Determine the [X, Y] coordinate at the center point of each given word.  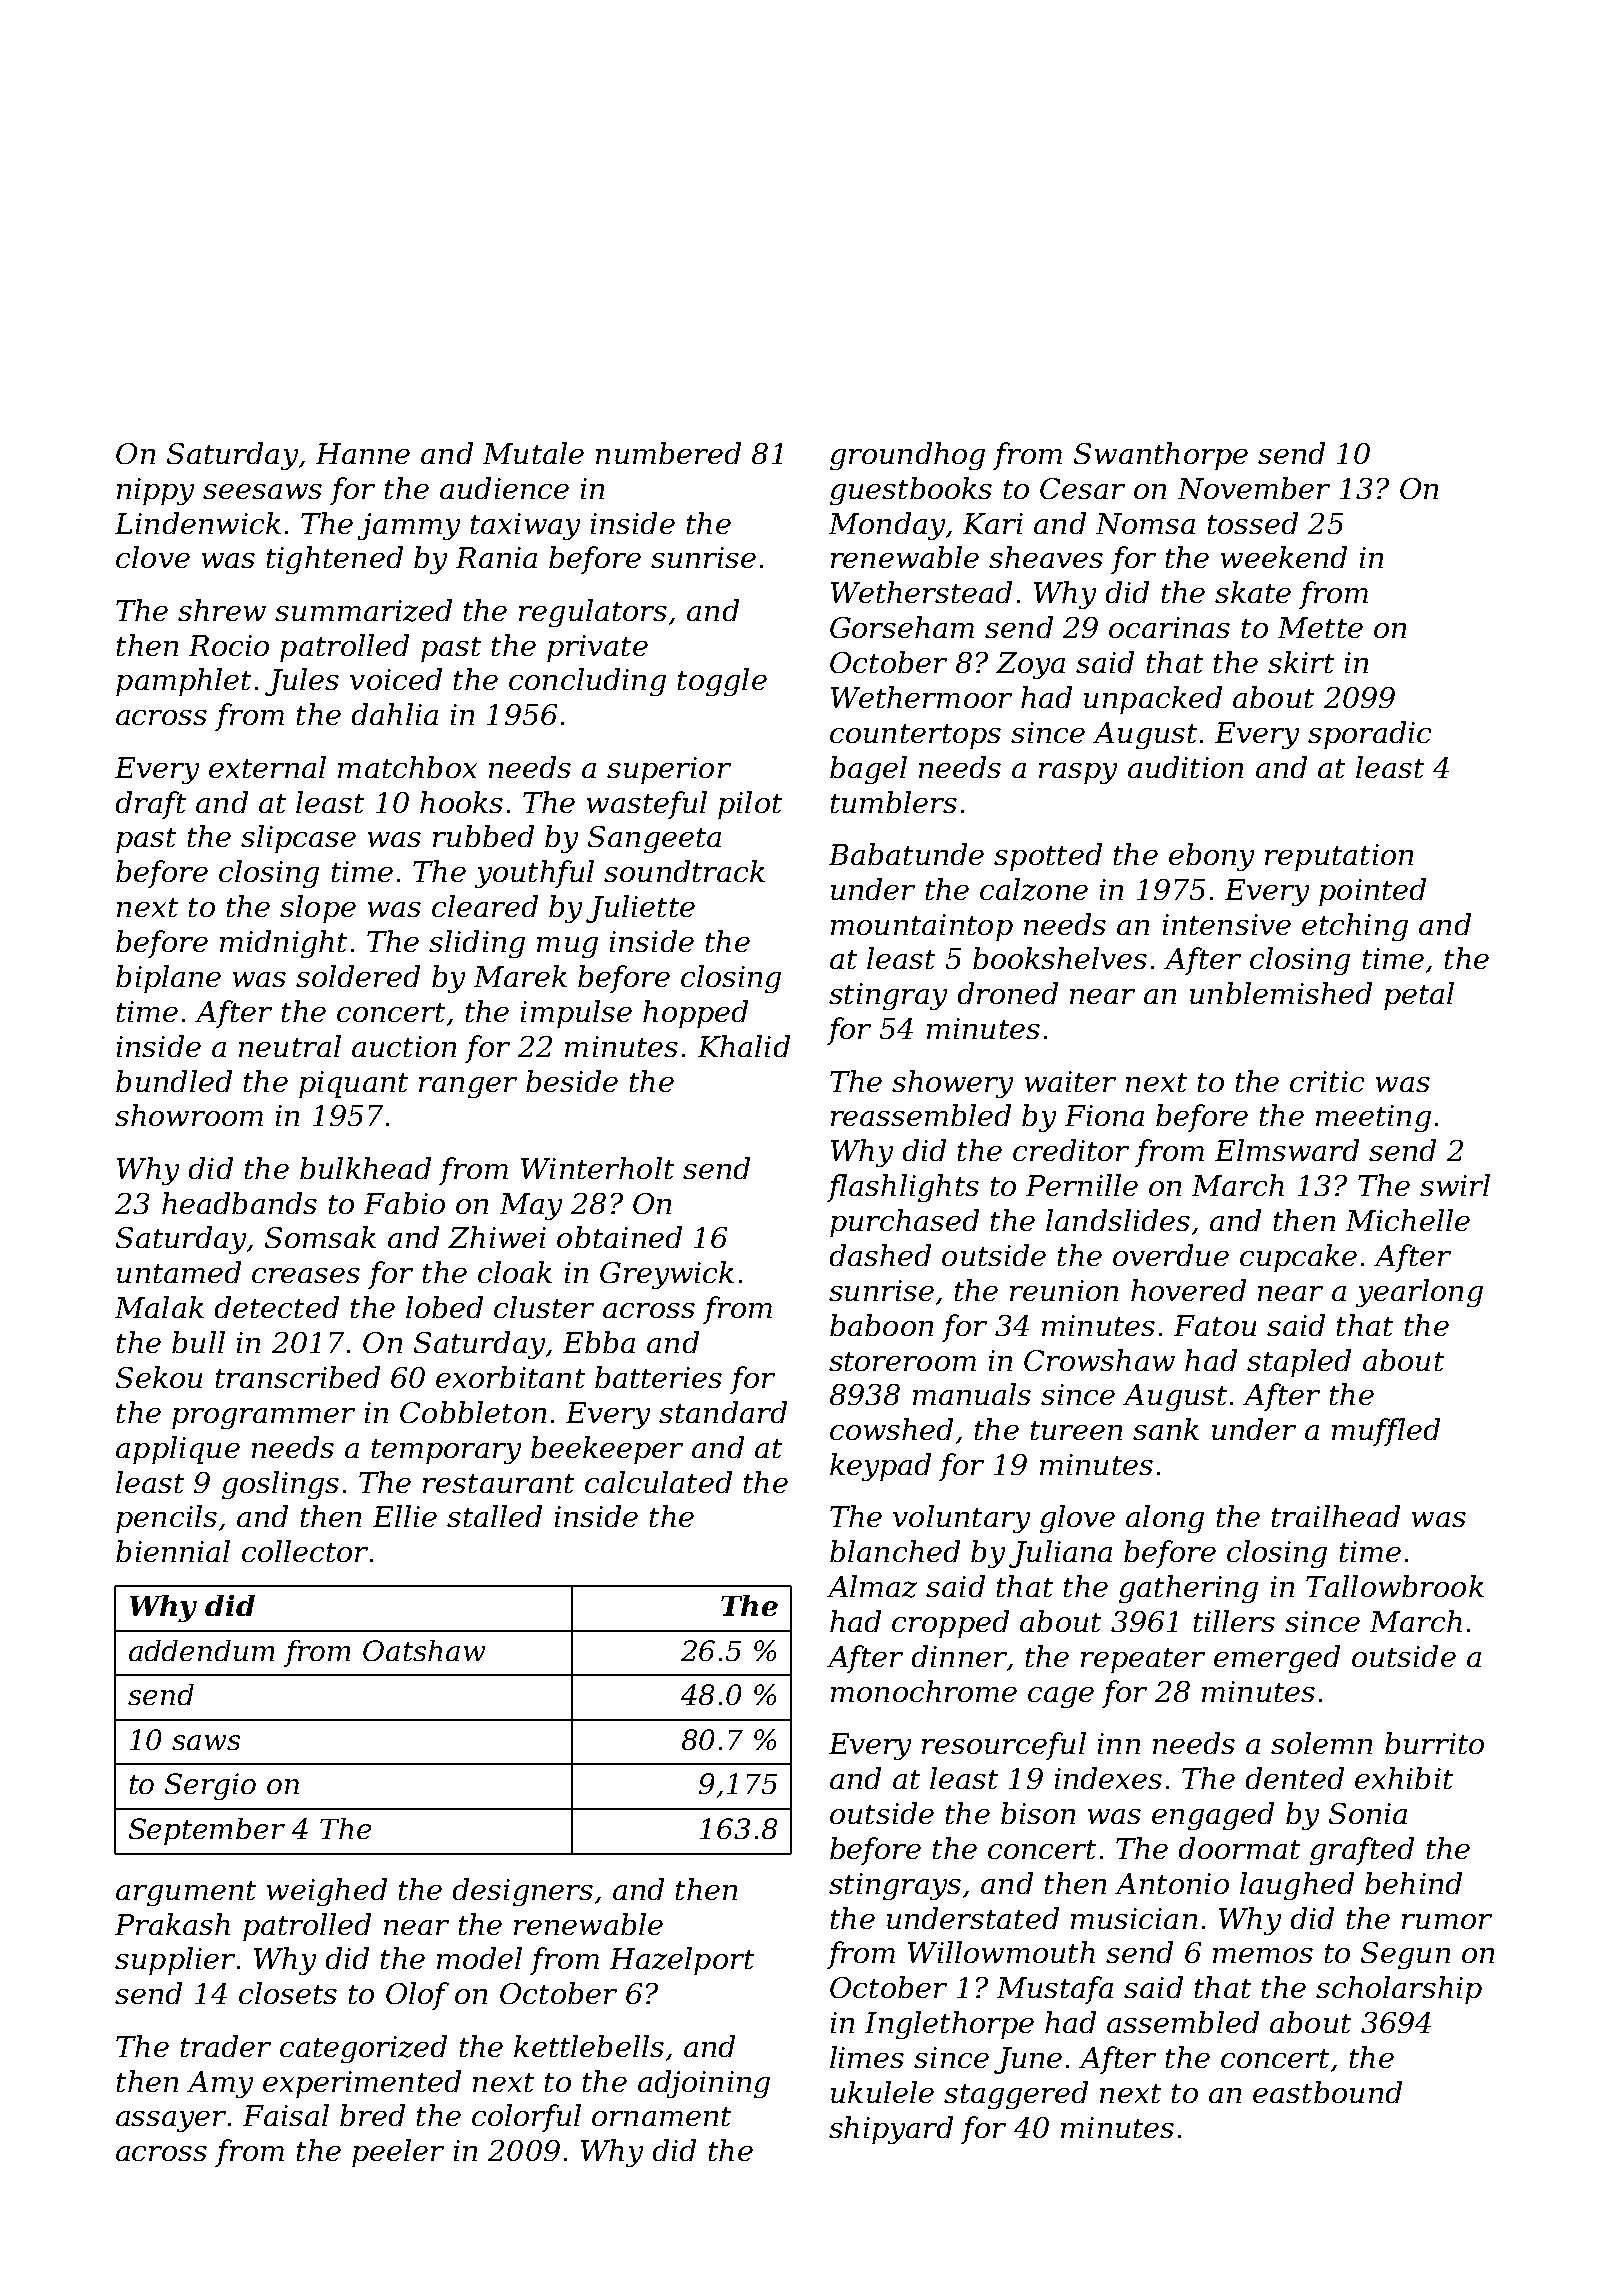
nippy [155, 491]
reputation [1339, 857]
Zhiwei [497, 1237]
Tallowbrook [1395, 1586]
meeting [1373, 1118]
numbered [668, 453]
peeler [398, 2153]
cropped [950, 1624]
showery [952, 1084]
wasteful [647, 805]
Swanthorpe [1161, 456]
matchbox [407, 767]
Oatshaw [424, 1650]
